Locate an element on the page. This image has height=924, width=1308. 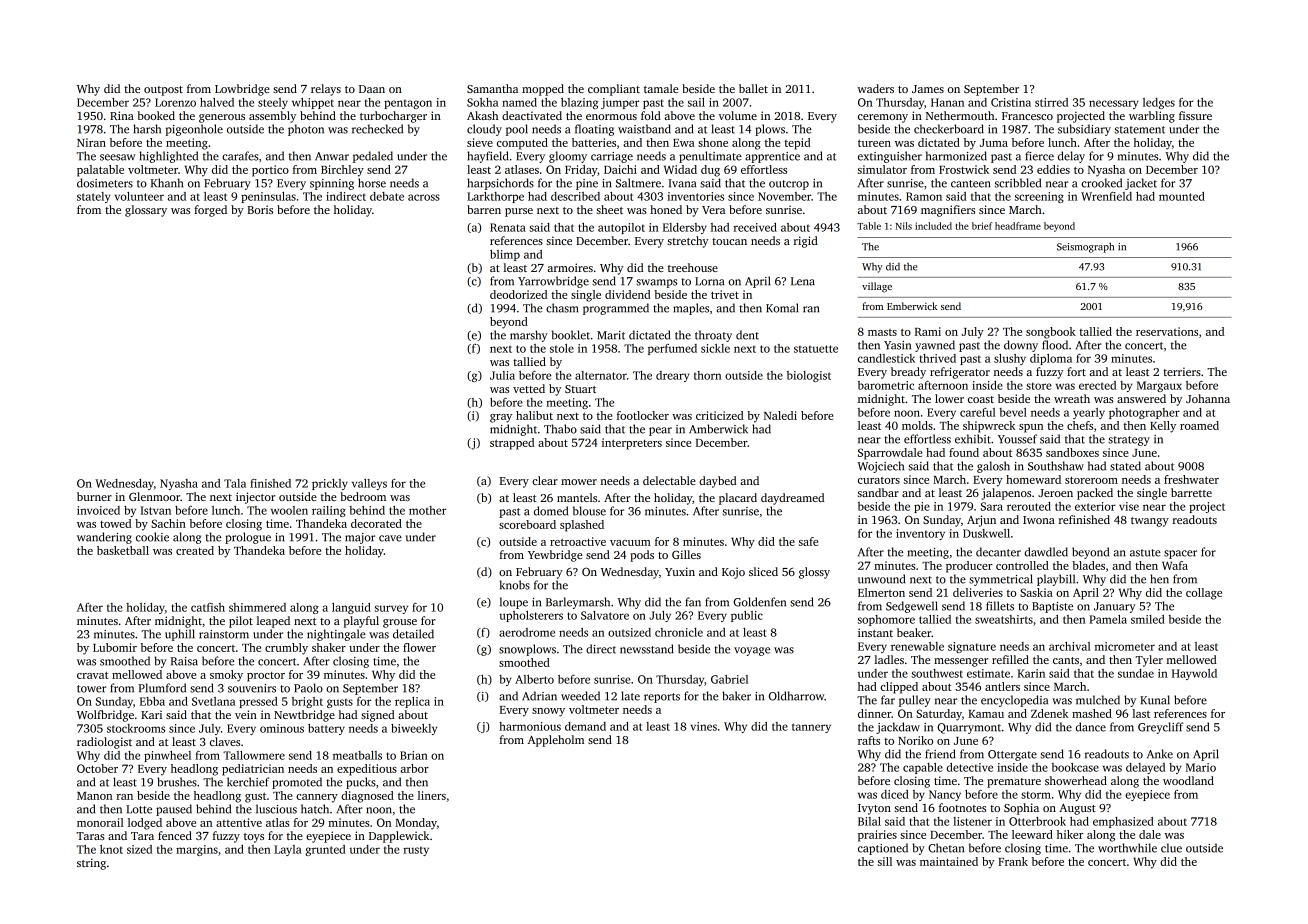
liners is located at coordinates (432, 795).
